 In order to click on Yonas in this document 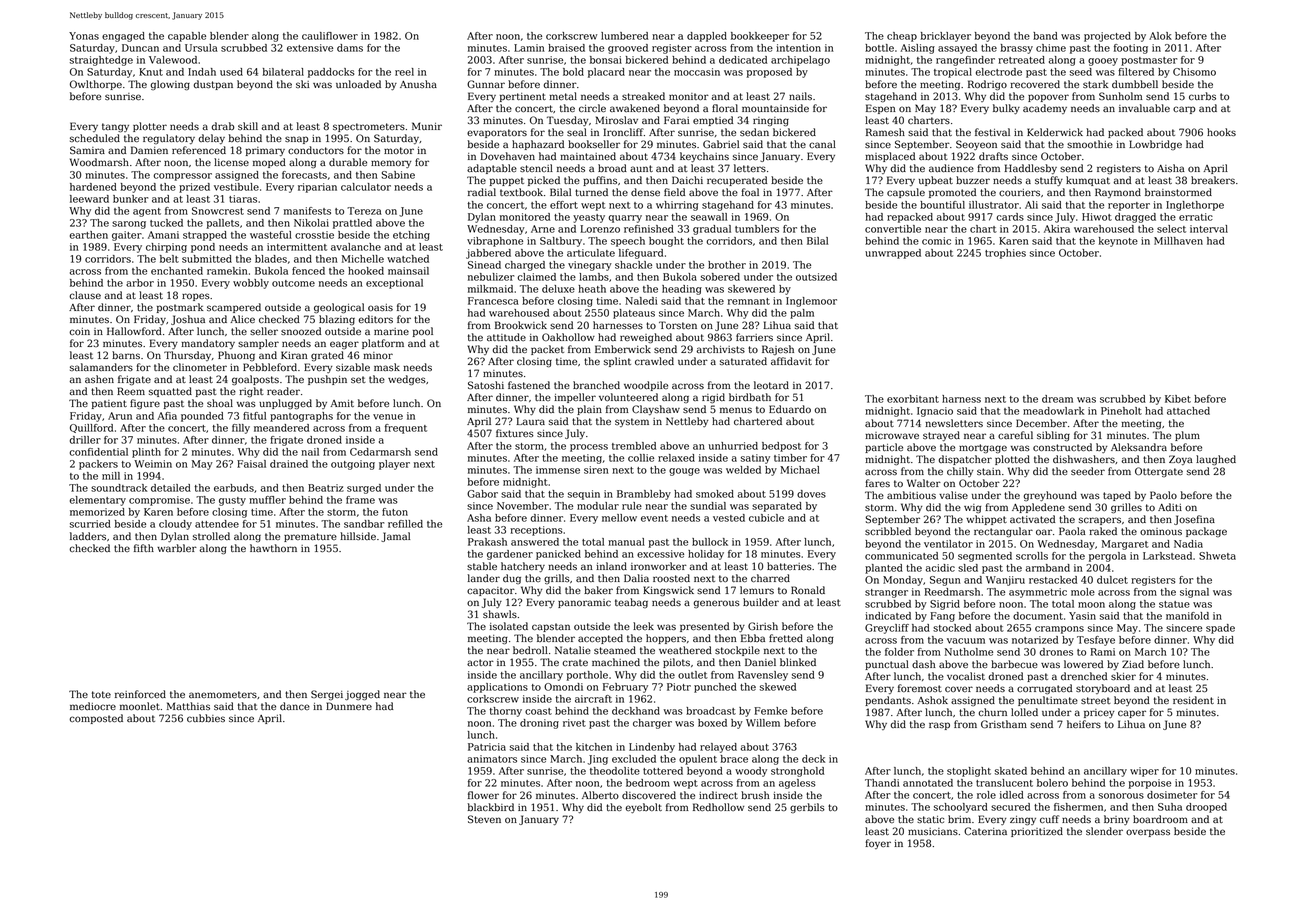, I will do `click(84, 36)`.
